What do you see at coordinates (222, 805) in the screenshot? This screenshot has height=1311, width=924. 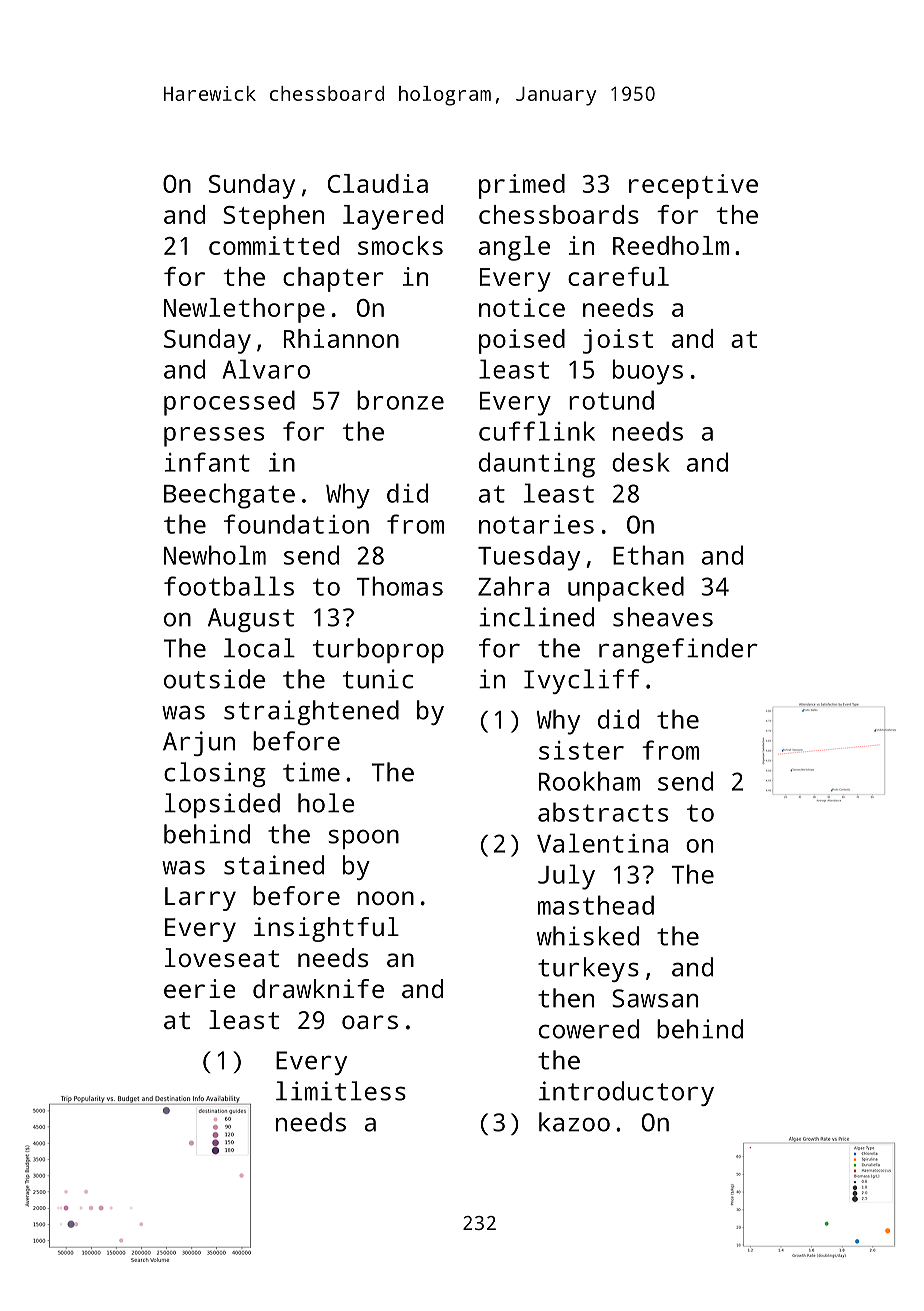 I see `lopsided` at bounding box center [222, 805].
